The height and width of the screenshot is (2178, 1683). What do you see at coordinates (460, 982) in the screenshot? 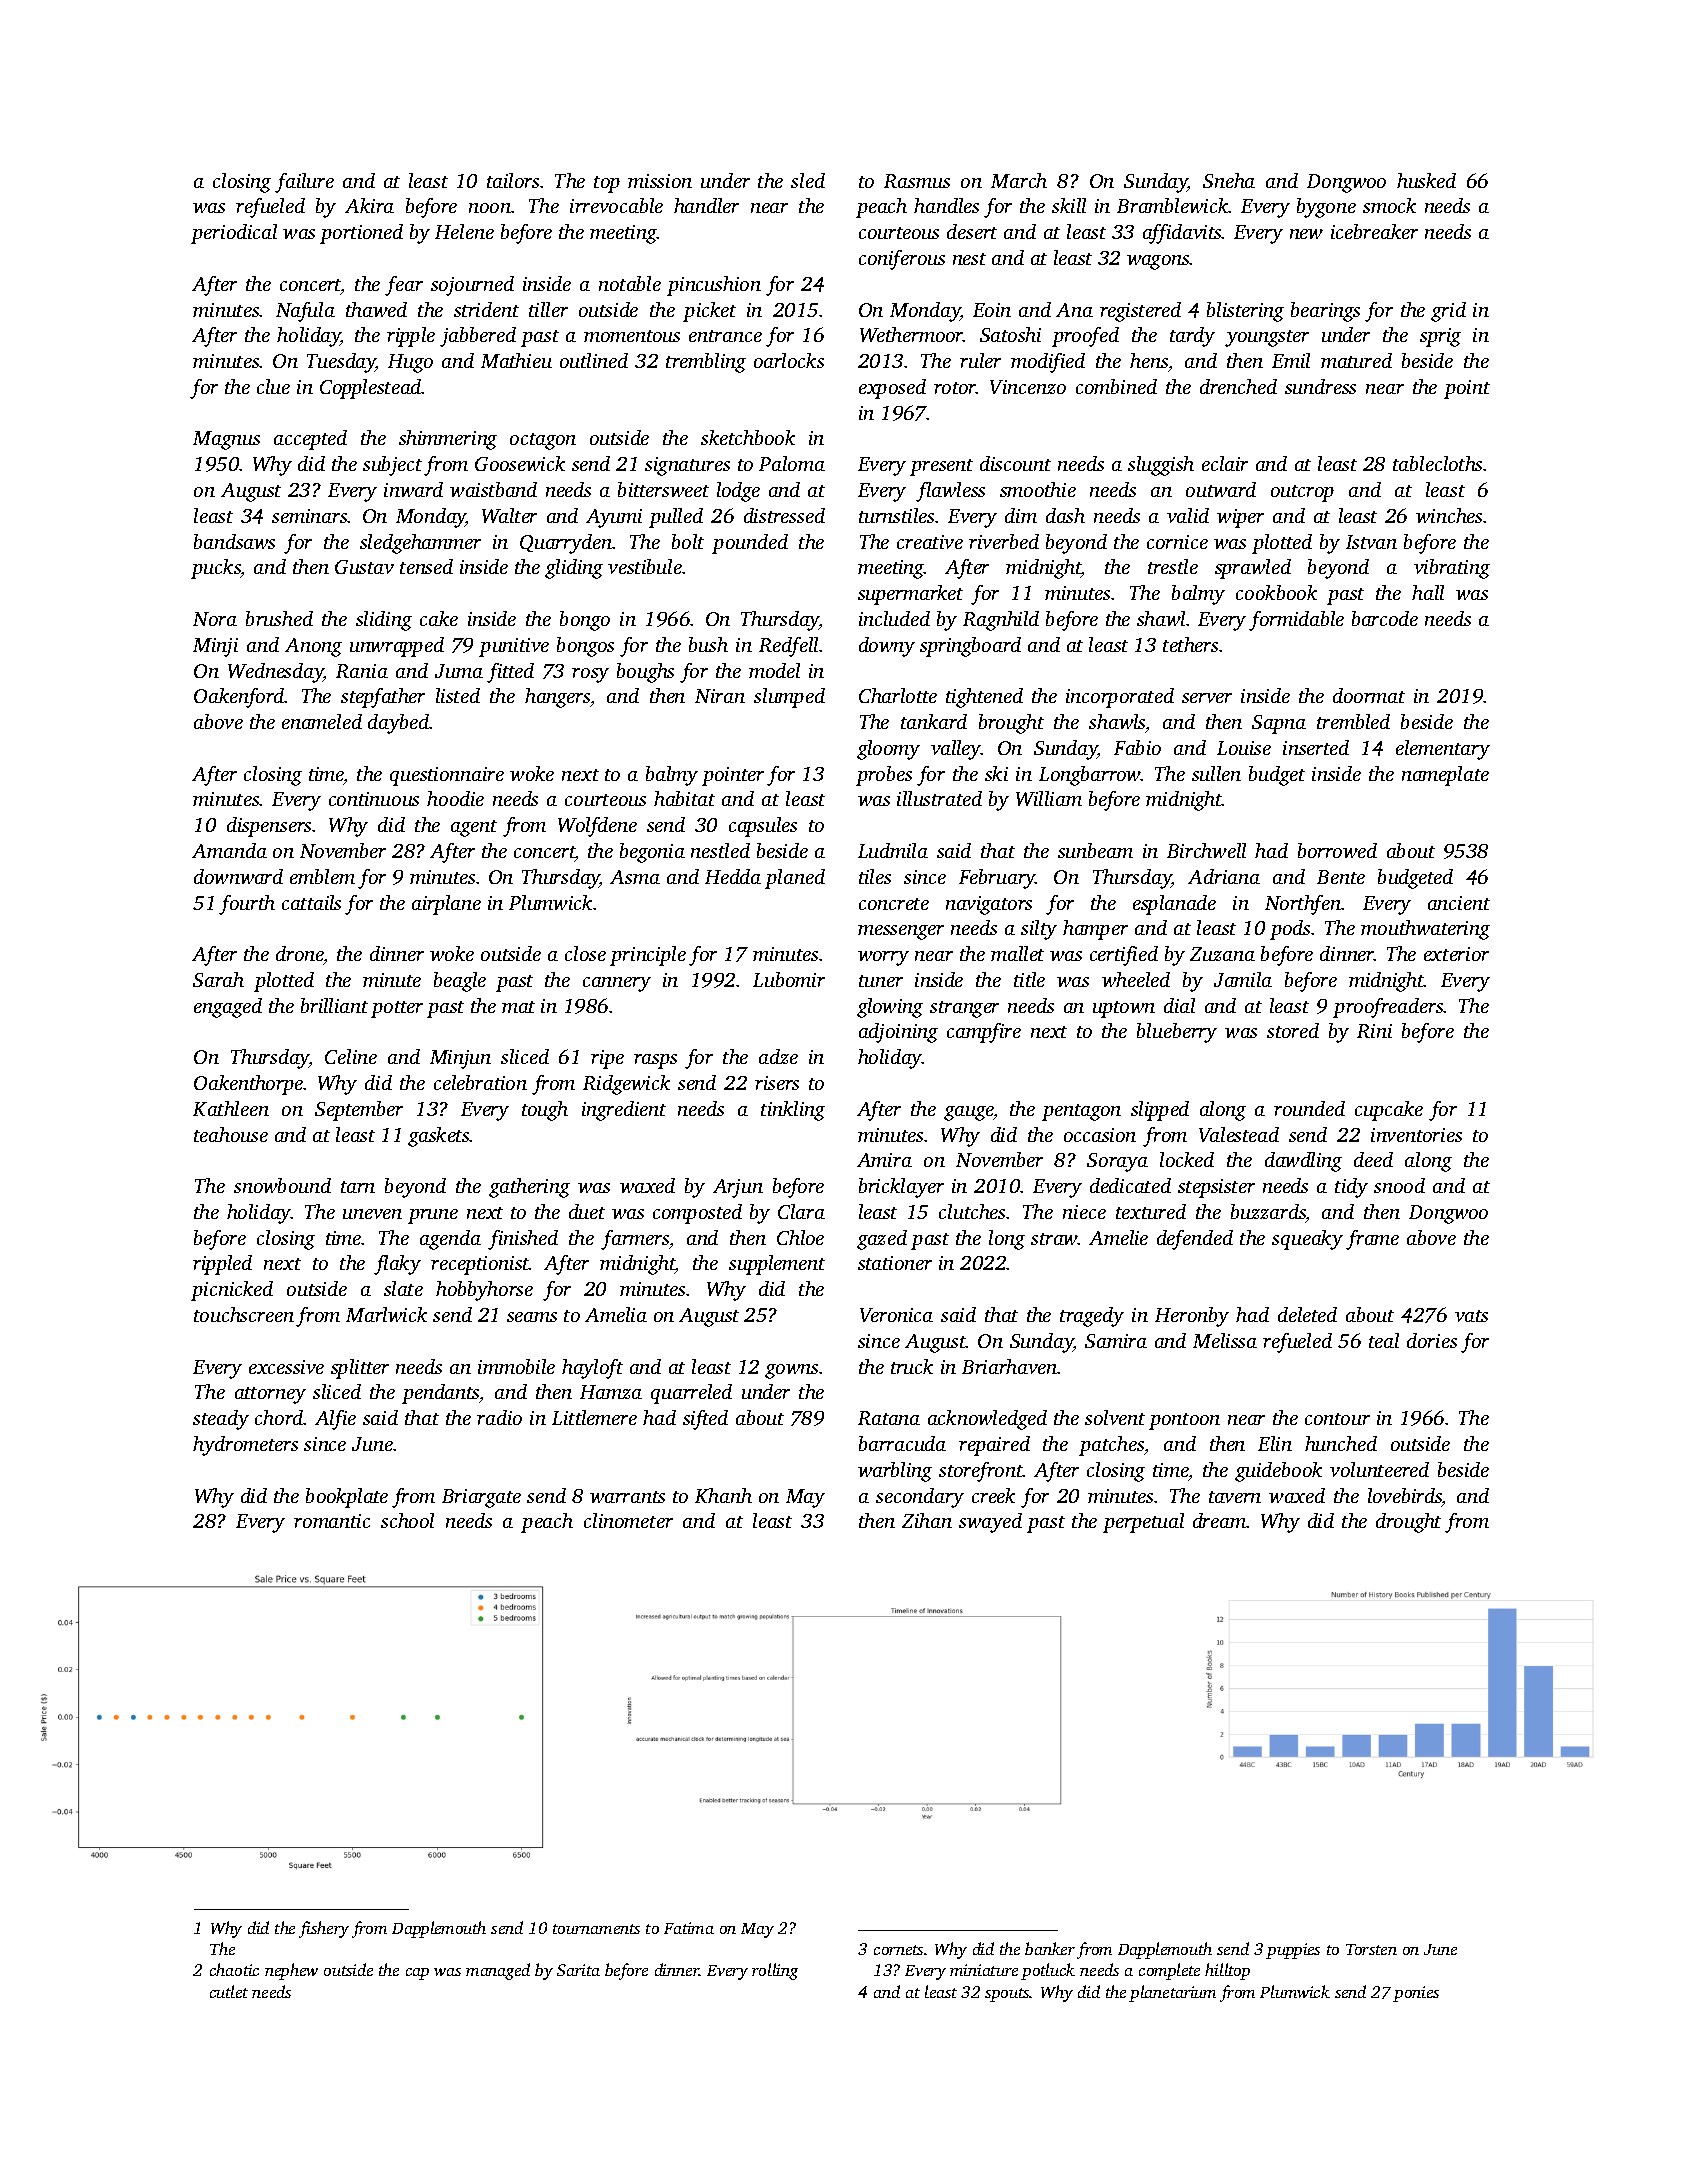
I see `beagle` at bounding box center [460, 982].
